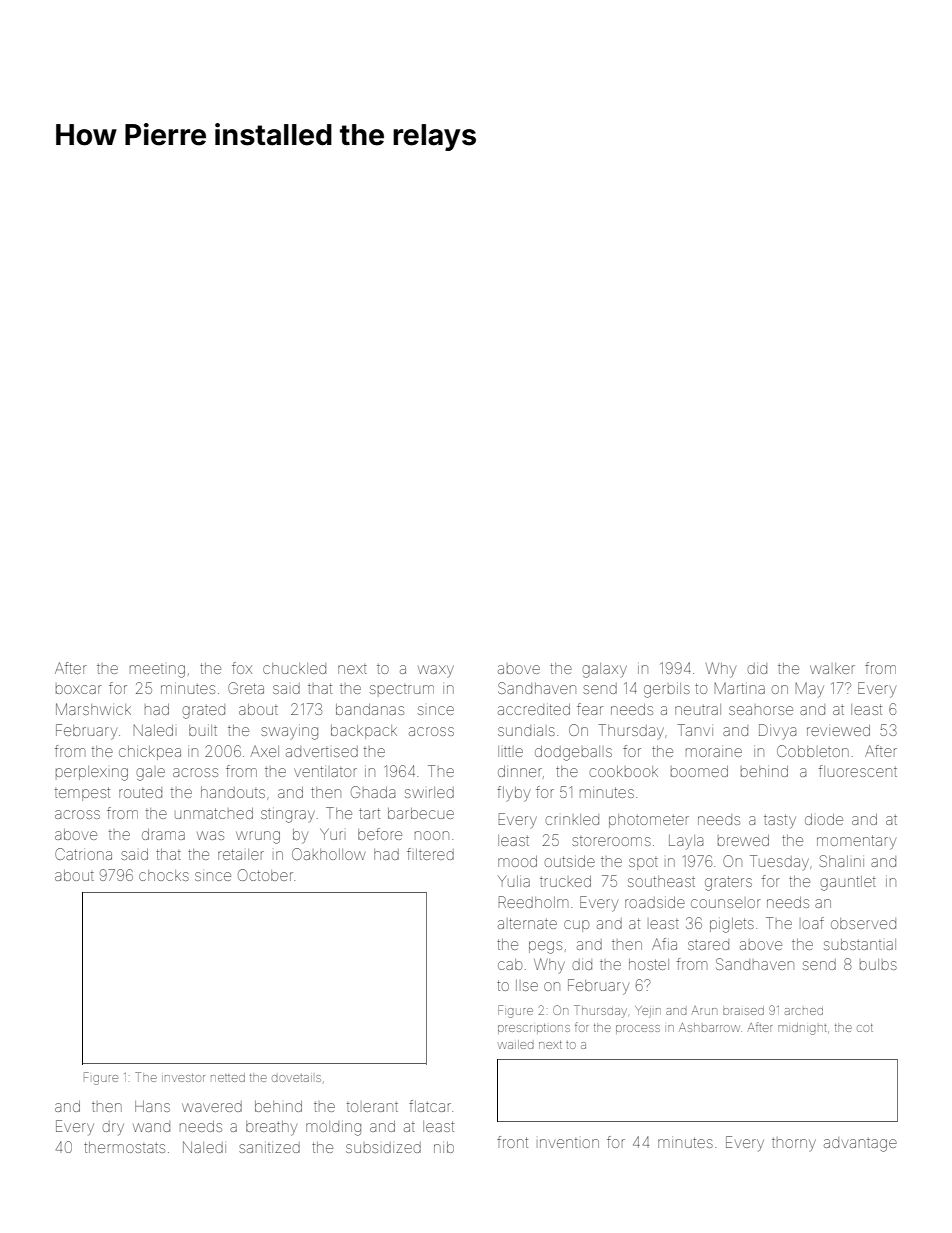 The width and height of the screenshot is (952, 1233). I want to click on piglets, so click(732, 925).
